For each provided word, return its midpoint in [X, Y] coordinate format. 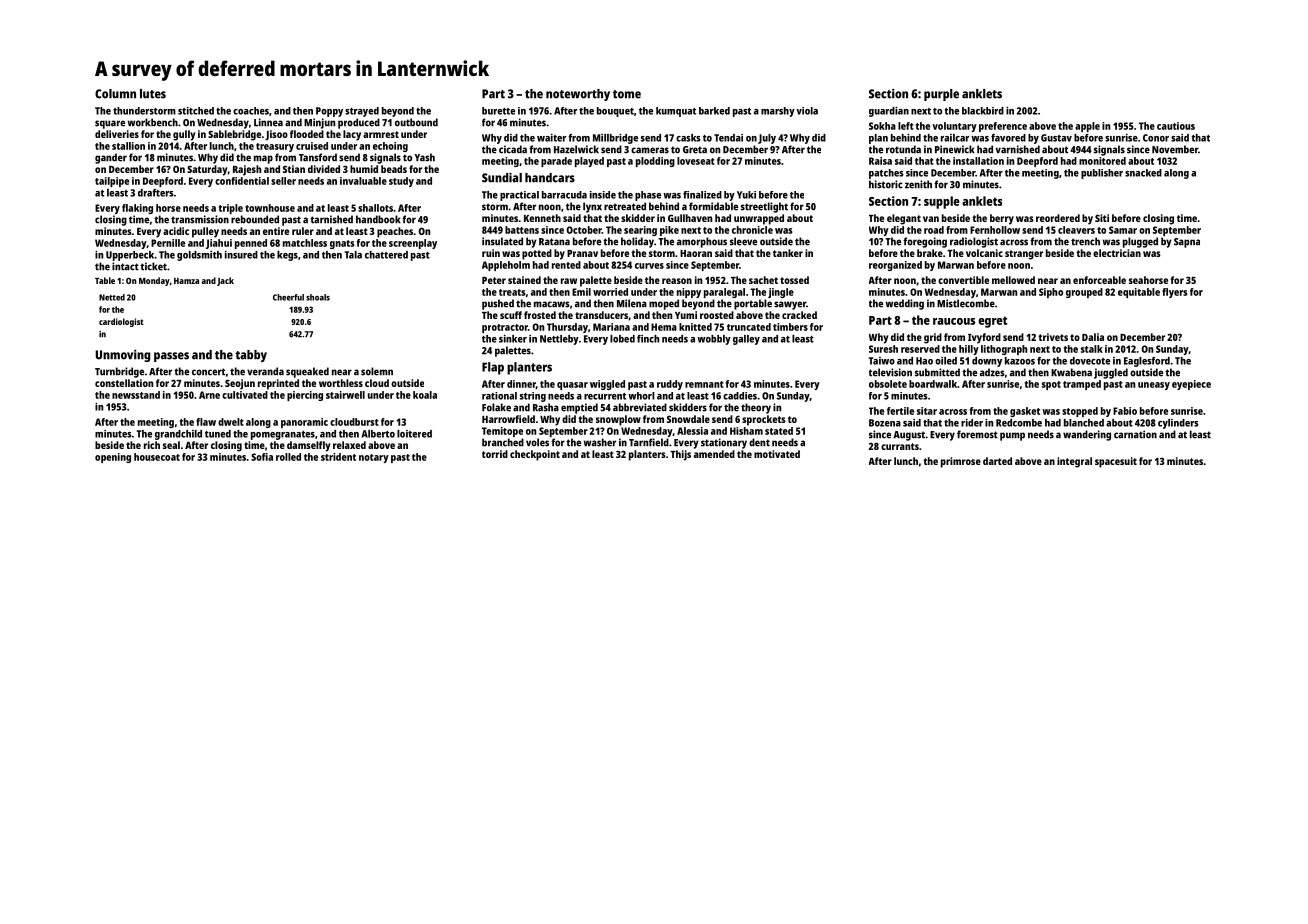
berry [1002, 219]
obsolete [888, 384]
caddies [740, 396]
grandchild [178, 435]
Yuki [746, 195]
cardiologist [121, 322]
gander [111, 158]
